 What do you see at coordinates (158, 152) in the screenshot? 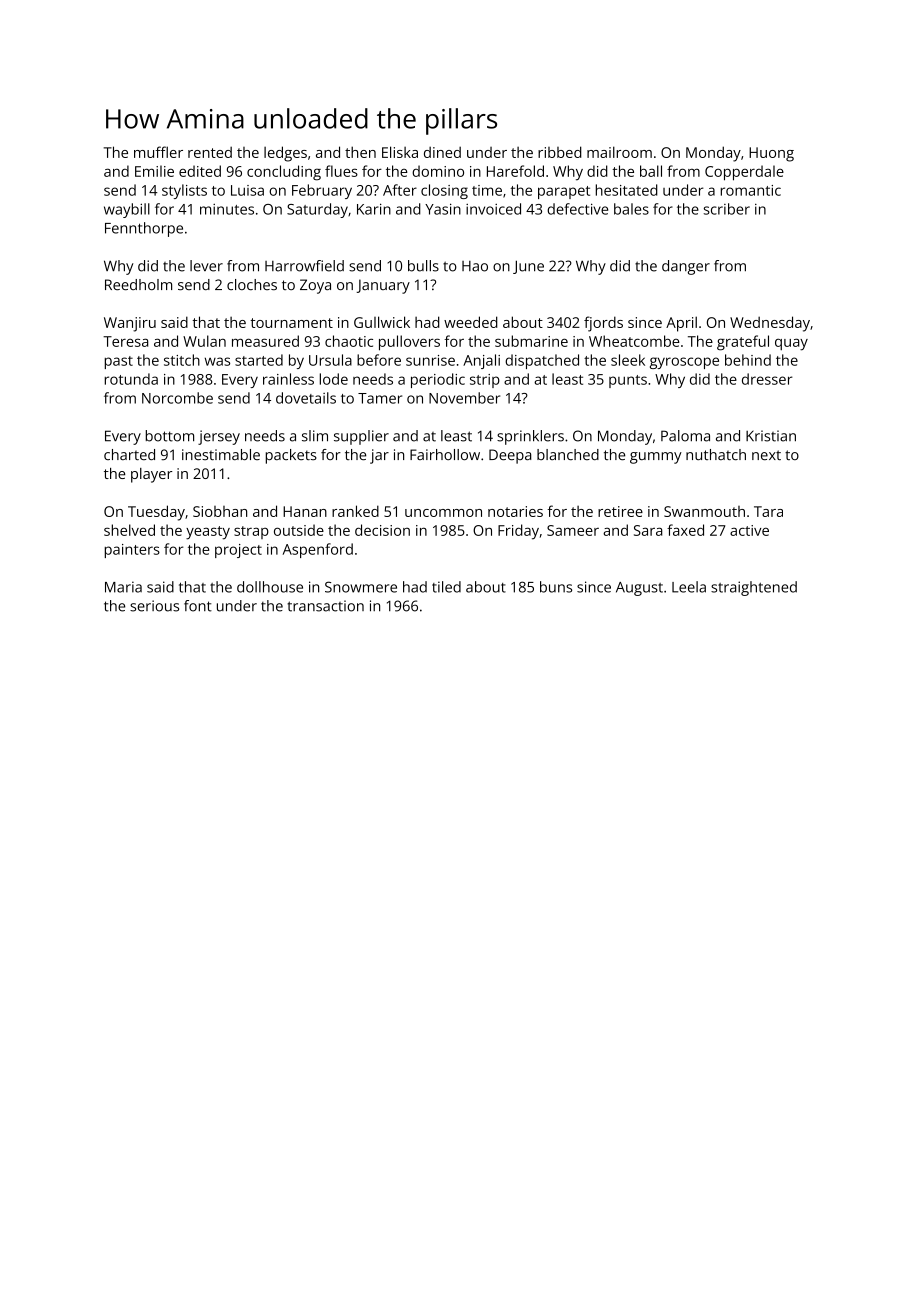
I see `muffler` at bounding box center [158, 152].
